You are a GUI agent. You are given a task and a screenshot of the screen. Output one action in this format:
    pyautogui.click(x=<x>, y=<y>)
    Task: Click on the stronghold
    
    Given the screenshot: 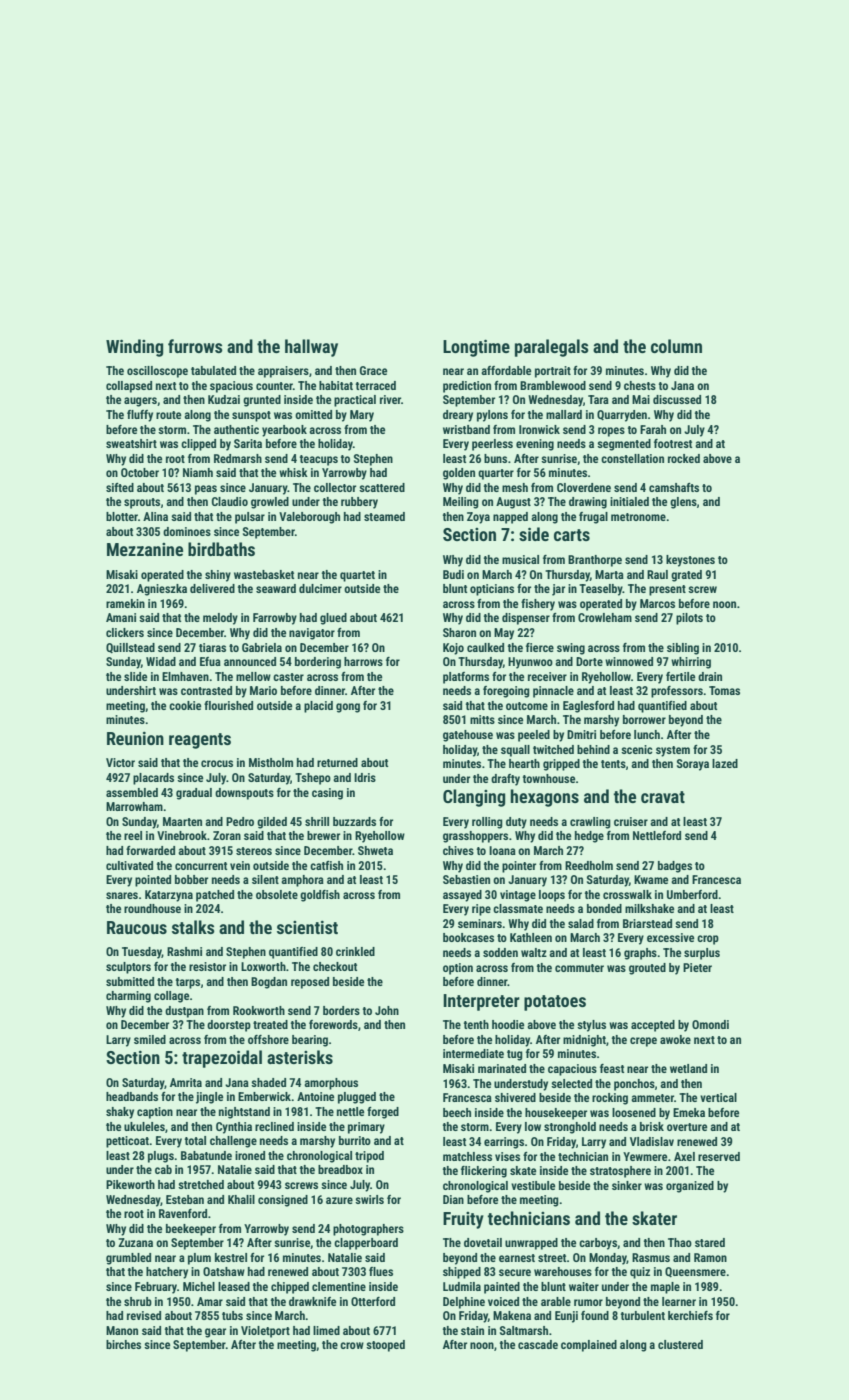 What is the action you would take?
    pyautogui.click(x=570, y=1128)
